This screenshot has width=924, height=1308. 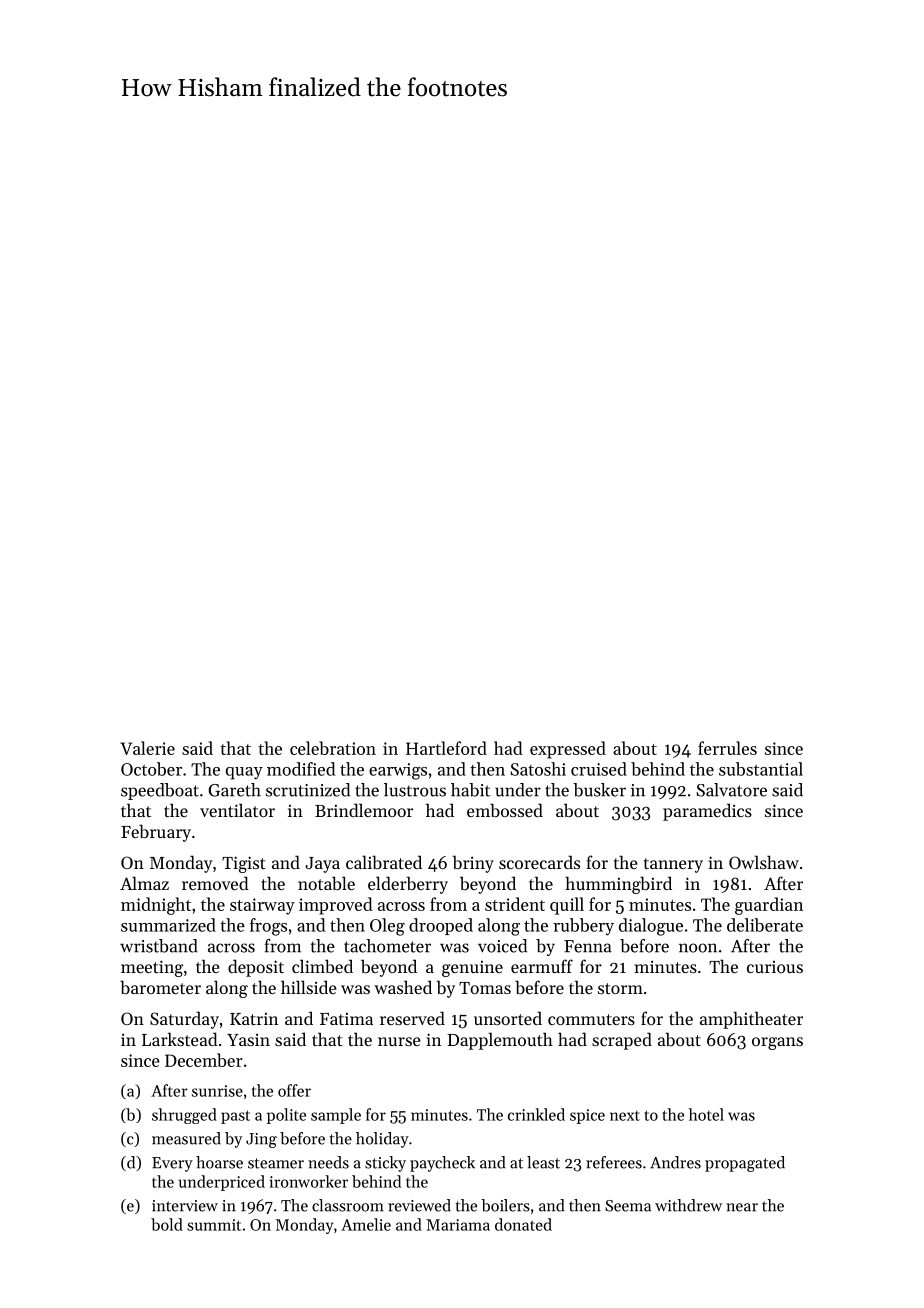 I want to click on crinkled, so click(x=536, y=1114).
